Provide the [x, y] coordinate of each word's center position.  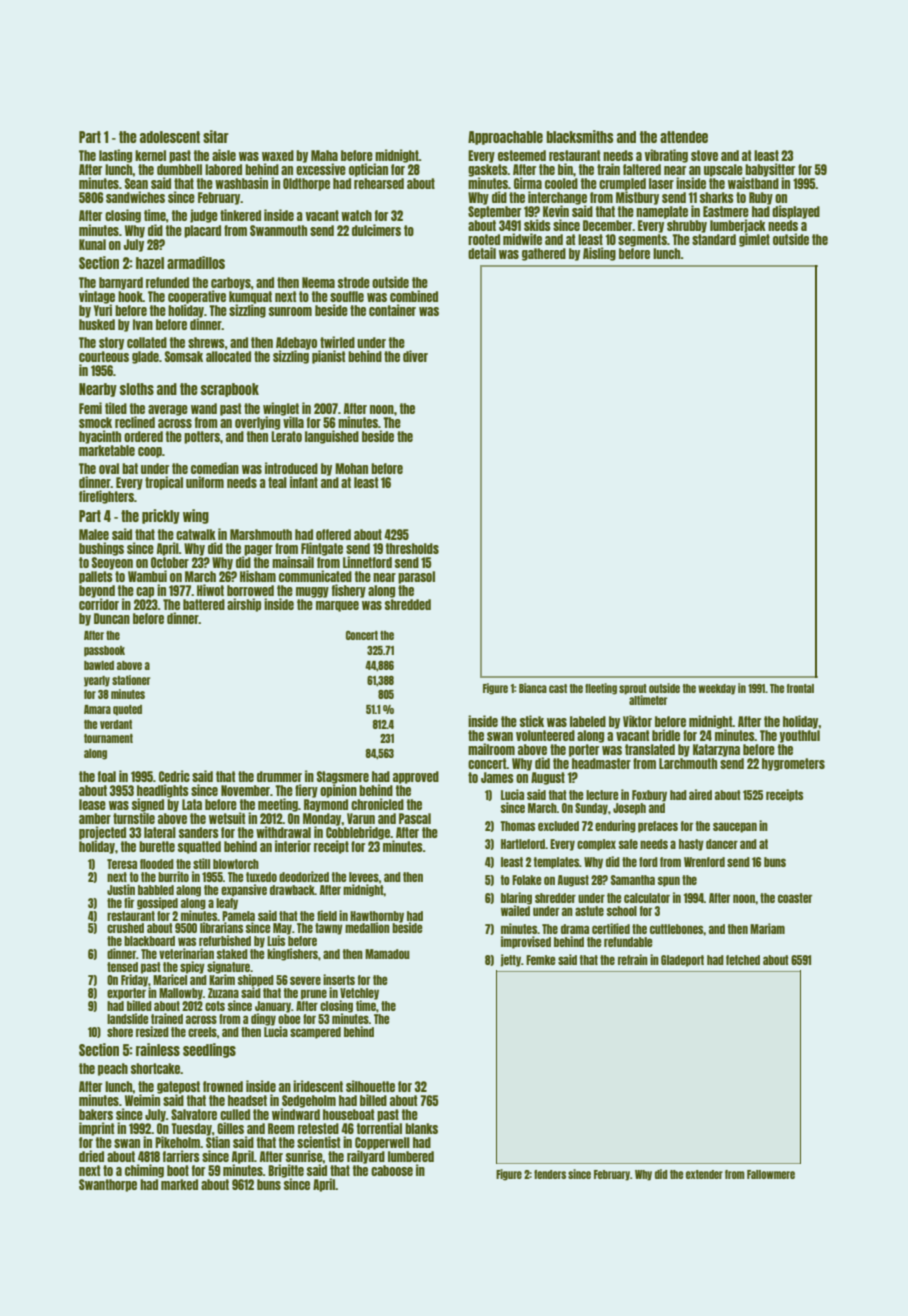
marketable [107, 450]
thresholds [412, 548]
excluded [558, 826]
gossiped [157, 903]
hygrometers [793, 764]
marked [179, 1184]
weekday [717, 689]
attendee [684, 137]
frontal [800, 688]
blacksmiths [579, 136]
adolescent [170, 137]
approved [416, 777]
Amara [97, 709]
